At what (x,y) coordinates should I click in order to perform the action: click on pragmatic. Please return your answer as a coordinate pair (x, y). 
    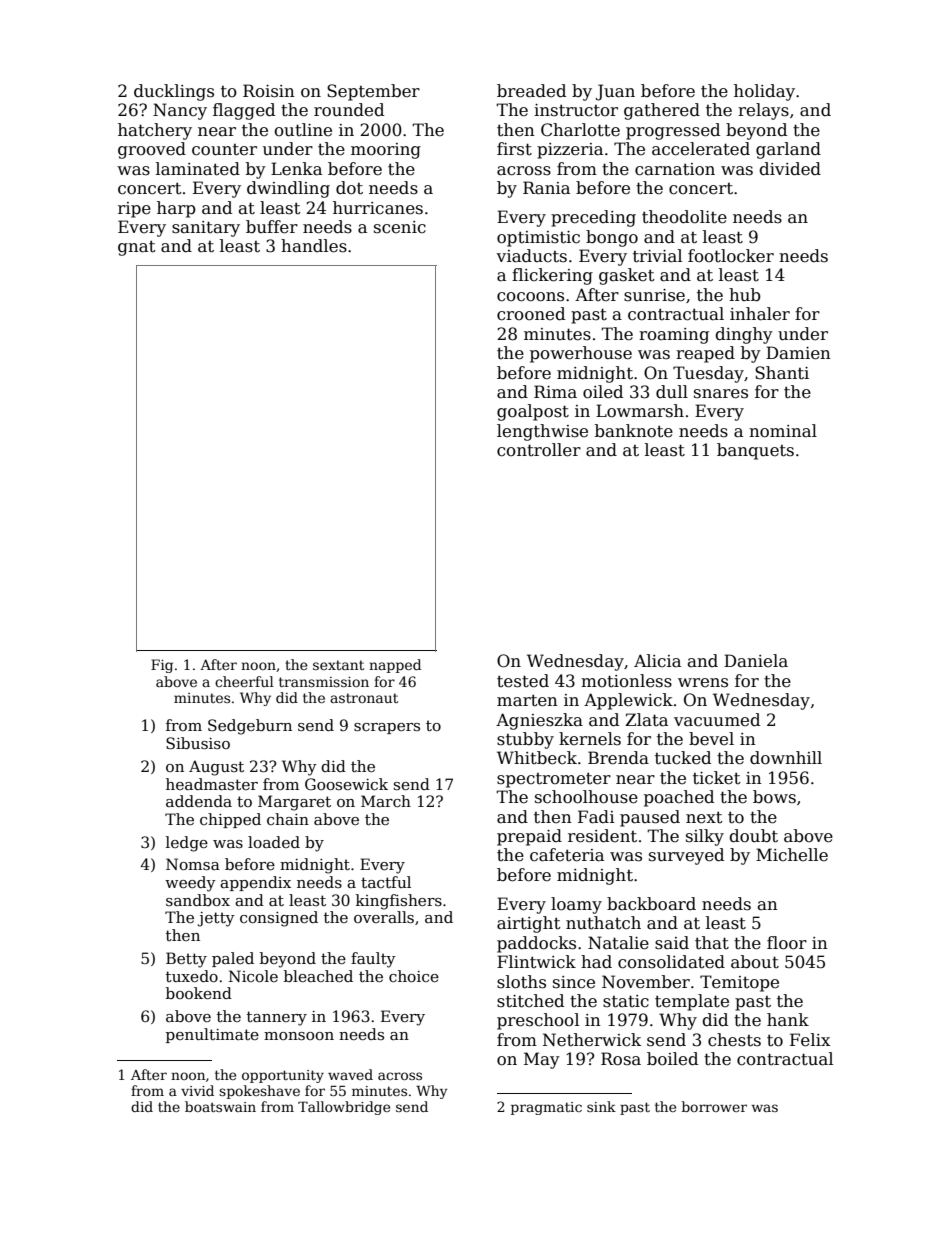
    Looking at the image, I should click on (546, 1108).
